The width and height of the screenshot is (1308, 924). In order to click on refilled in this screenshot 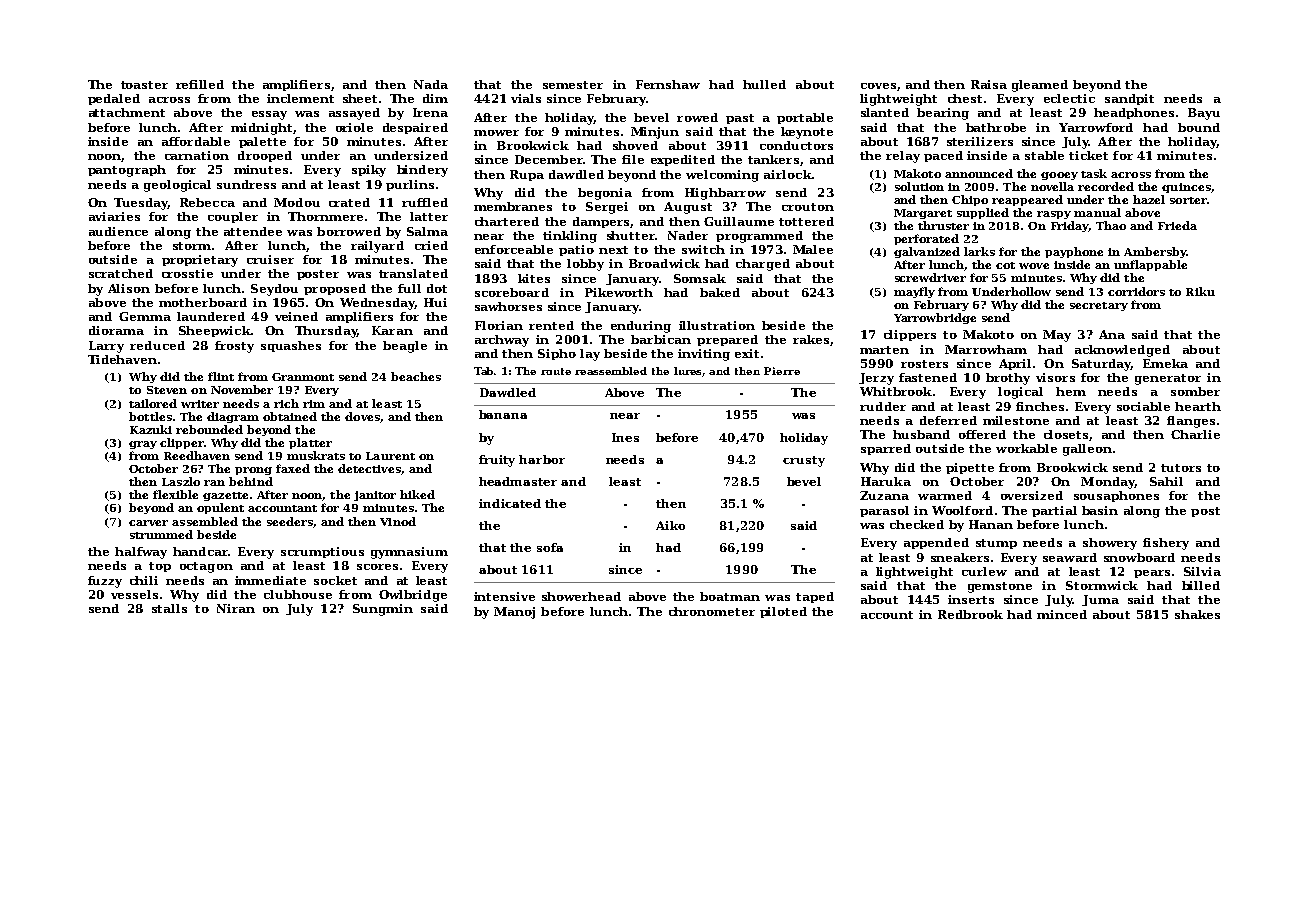, I will do `click(200, 84)`.
